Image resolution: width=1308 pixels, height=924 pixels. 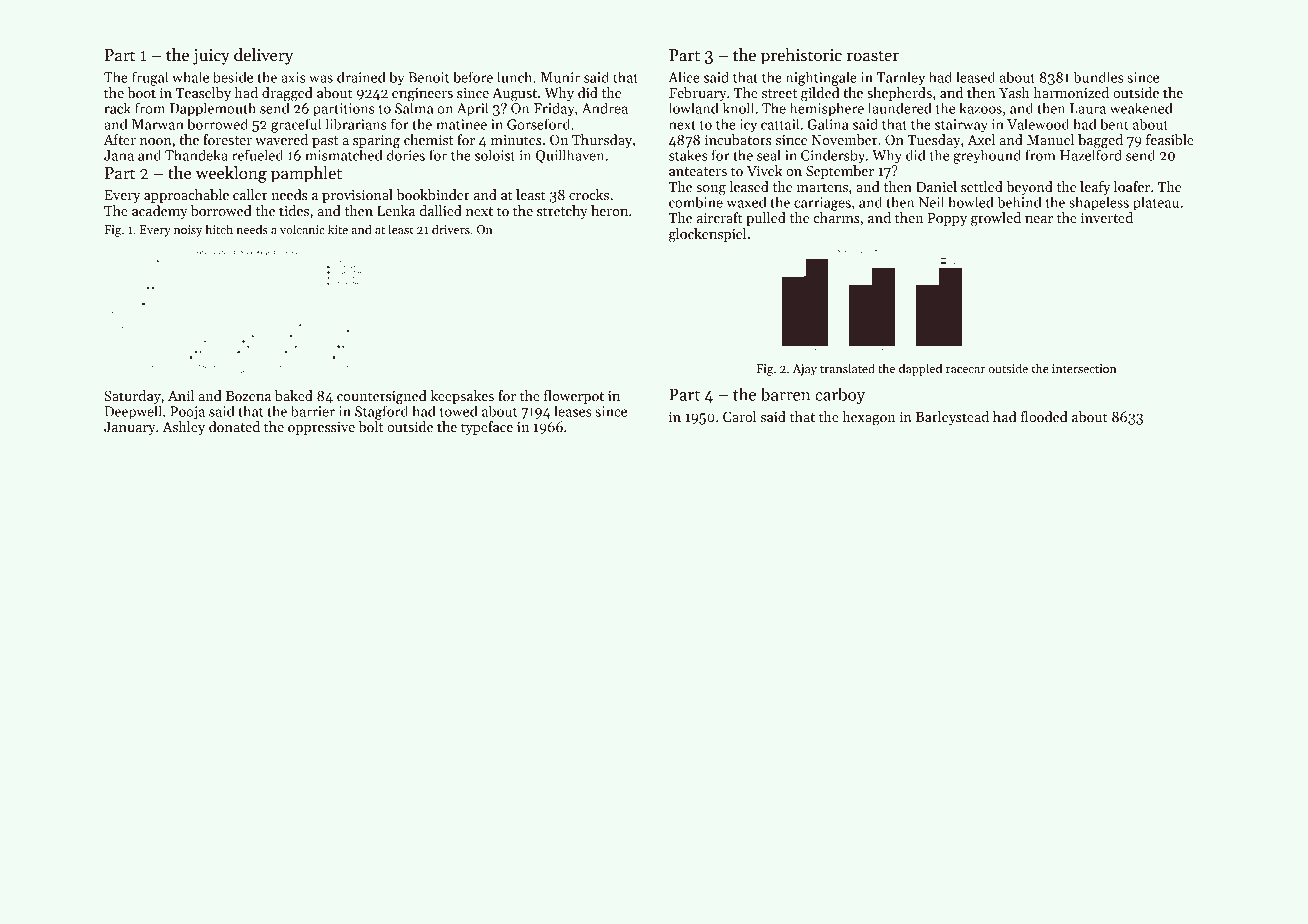 I want to click on prehistoric, so click(x=801, y=56).
